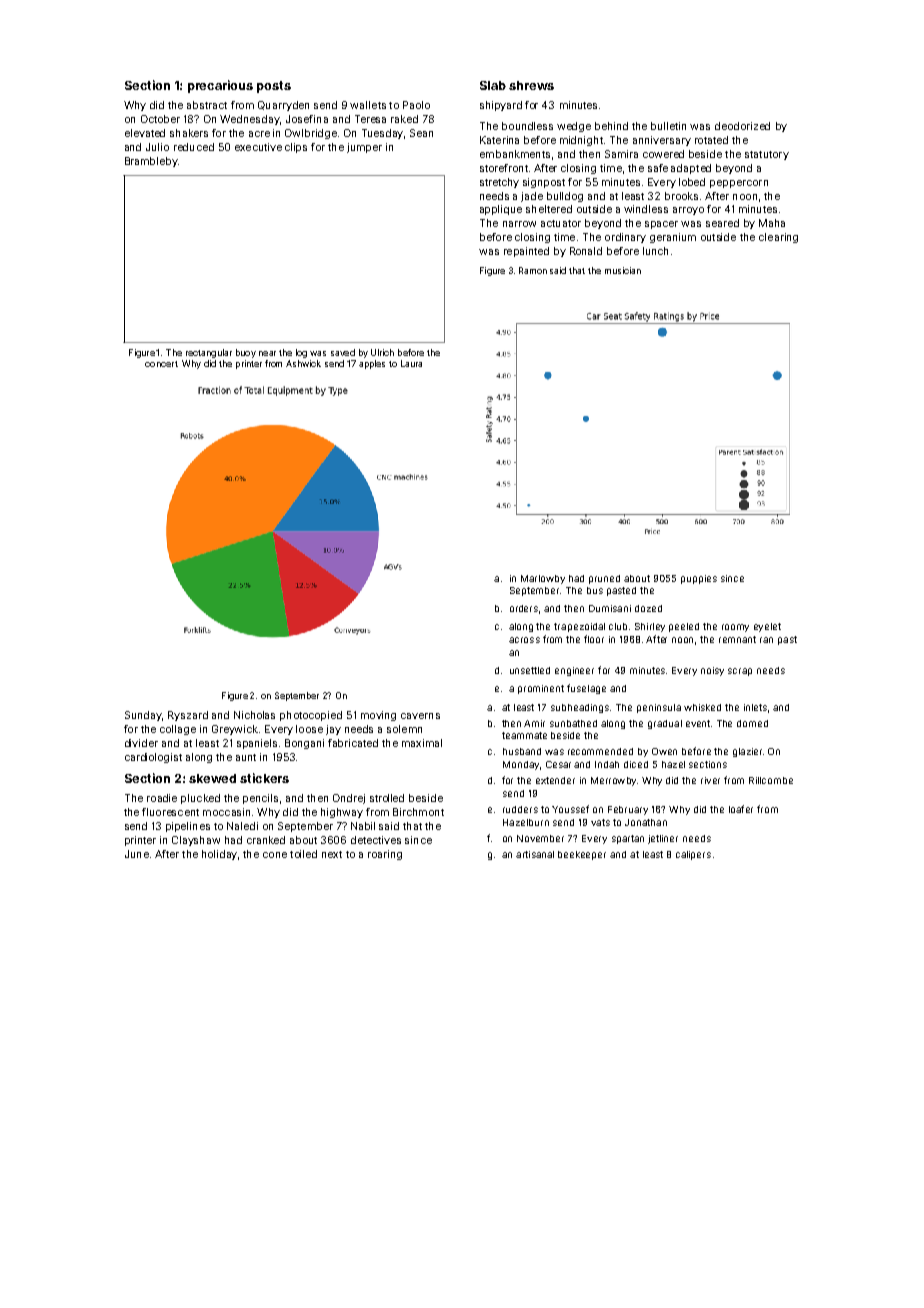 The height and width of the page is (1308, 924). I want to click on signpost, so click(544, 183).
